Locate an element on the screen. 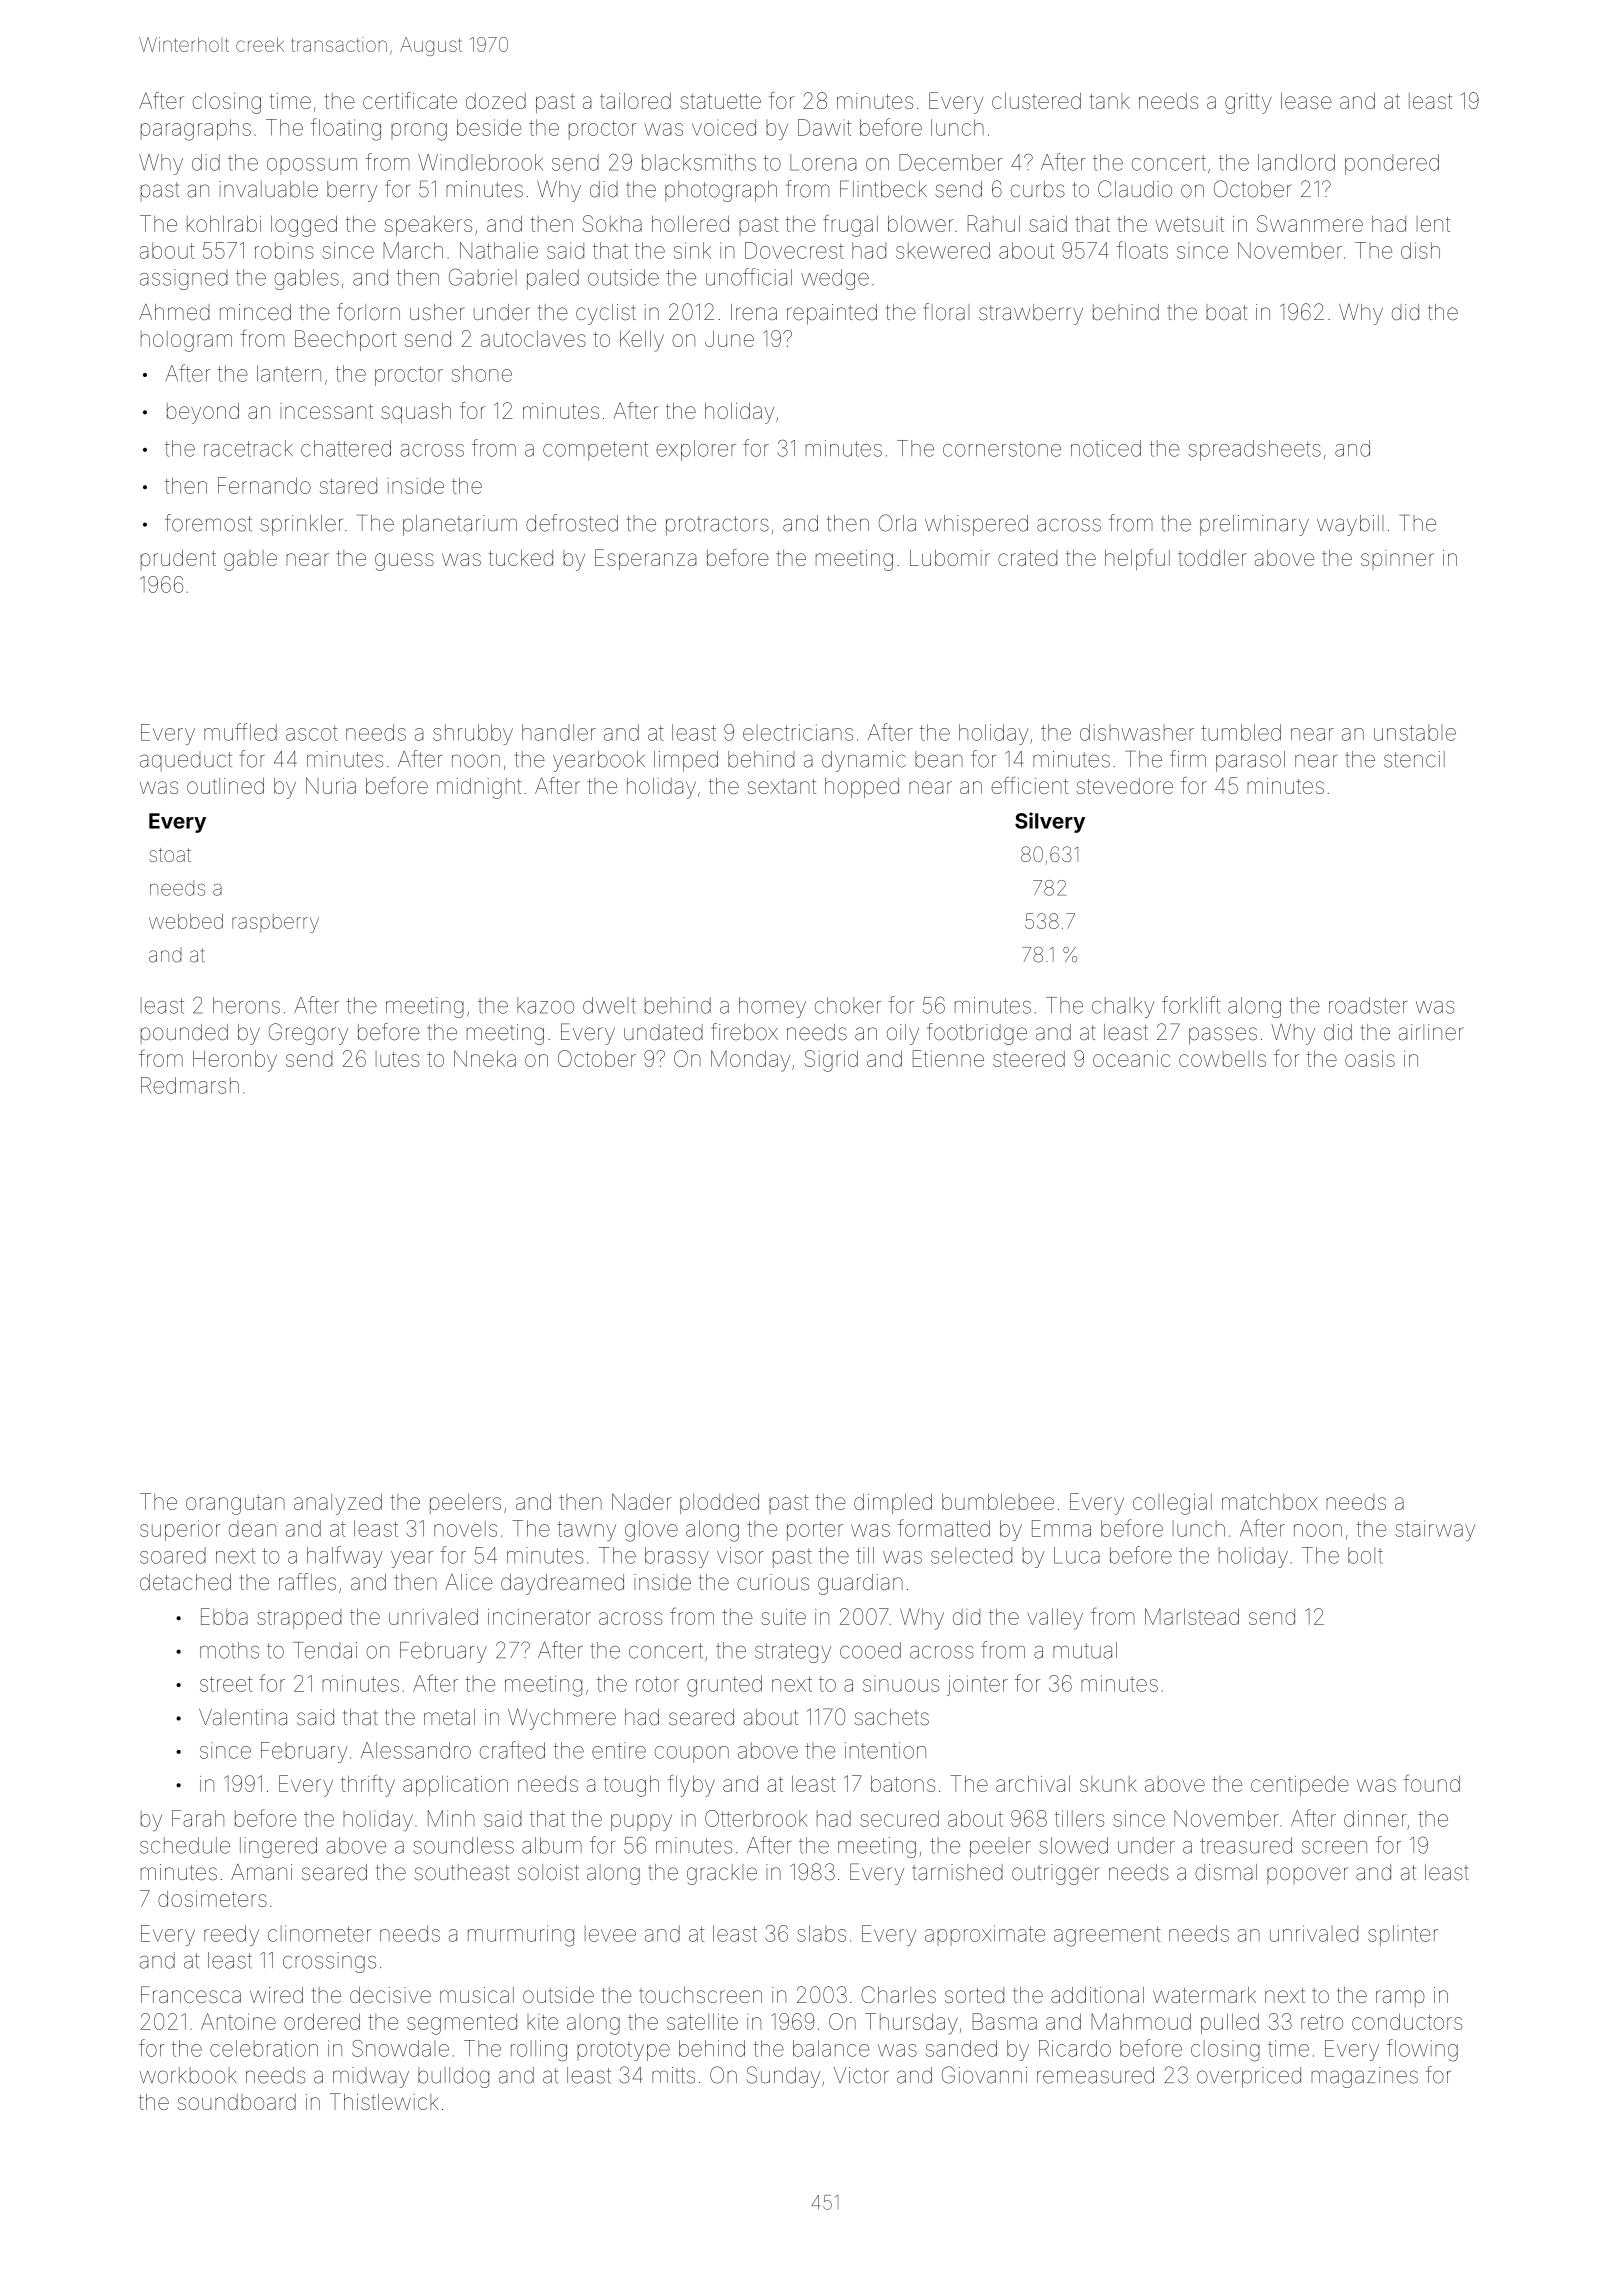  oceanic is located at coordinates (1131, 1059).
